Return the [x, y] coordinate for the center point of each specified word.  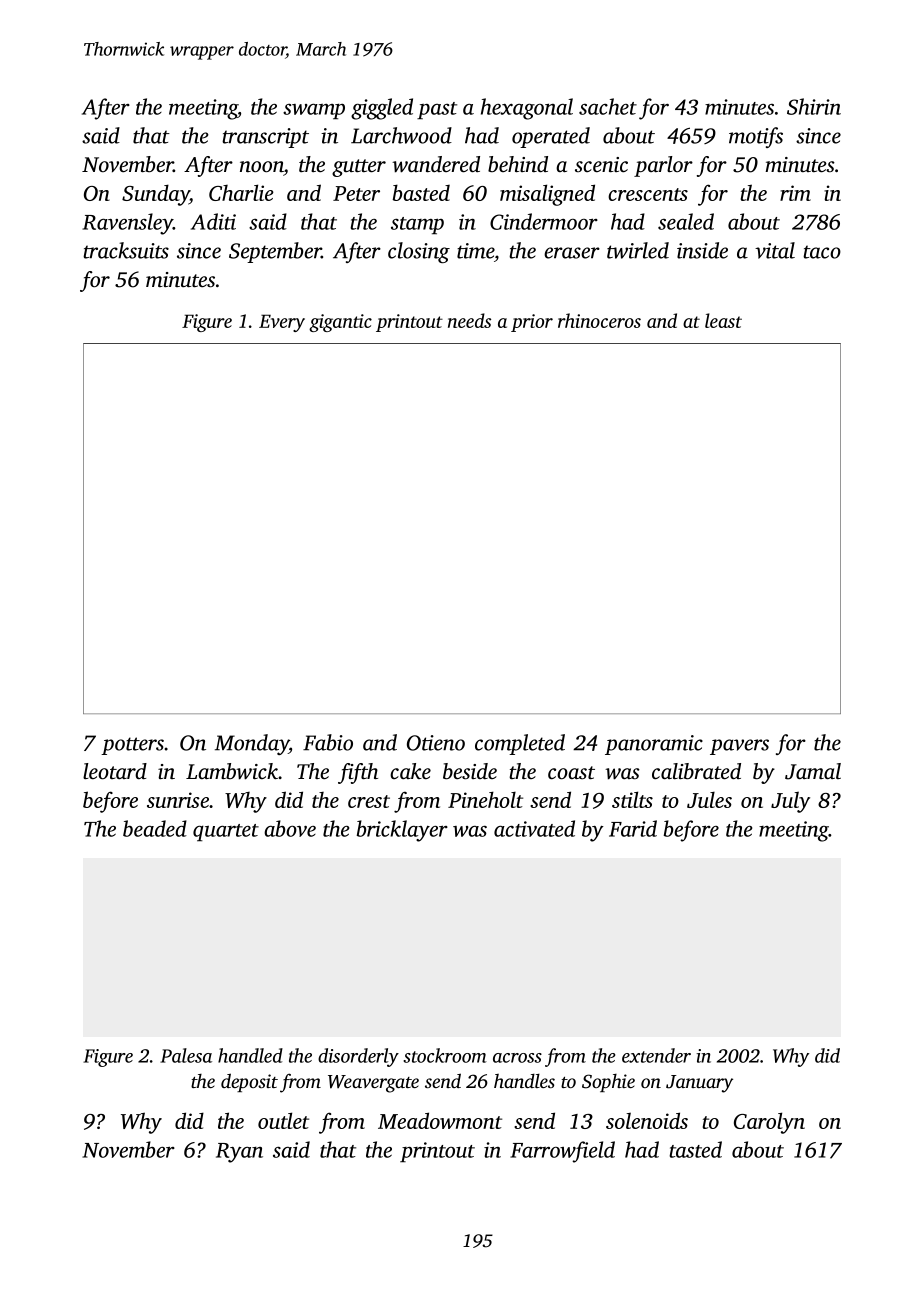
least [723, 320]
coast [571, 773]
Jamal [813, 771]
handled [250, 1055]
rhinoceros [599, 320]
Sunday [156, 195]
